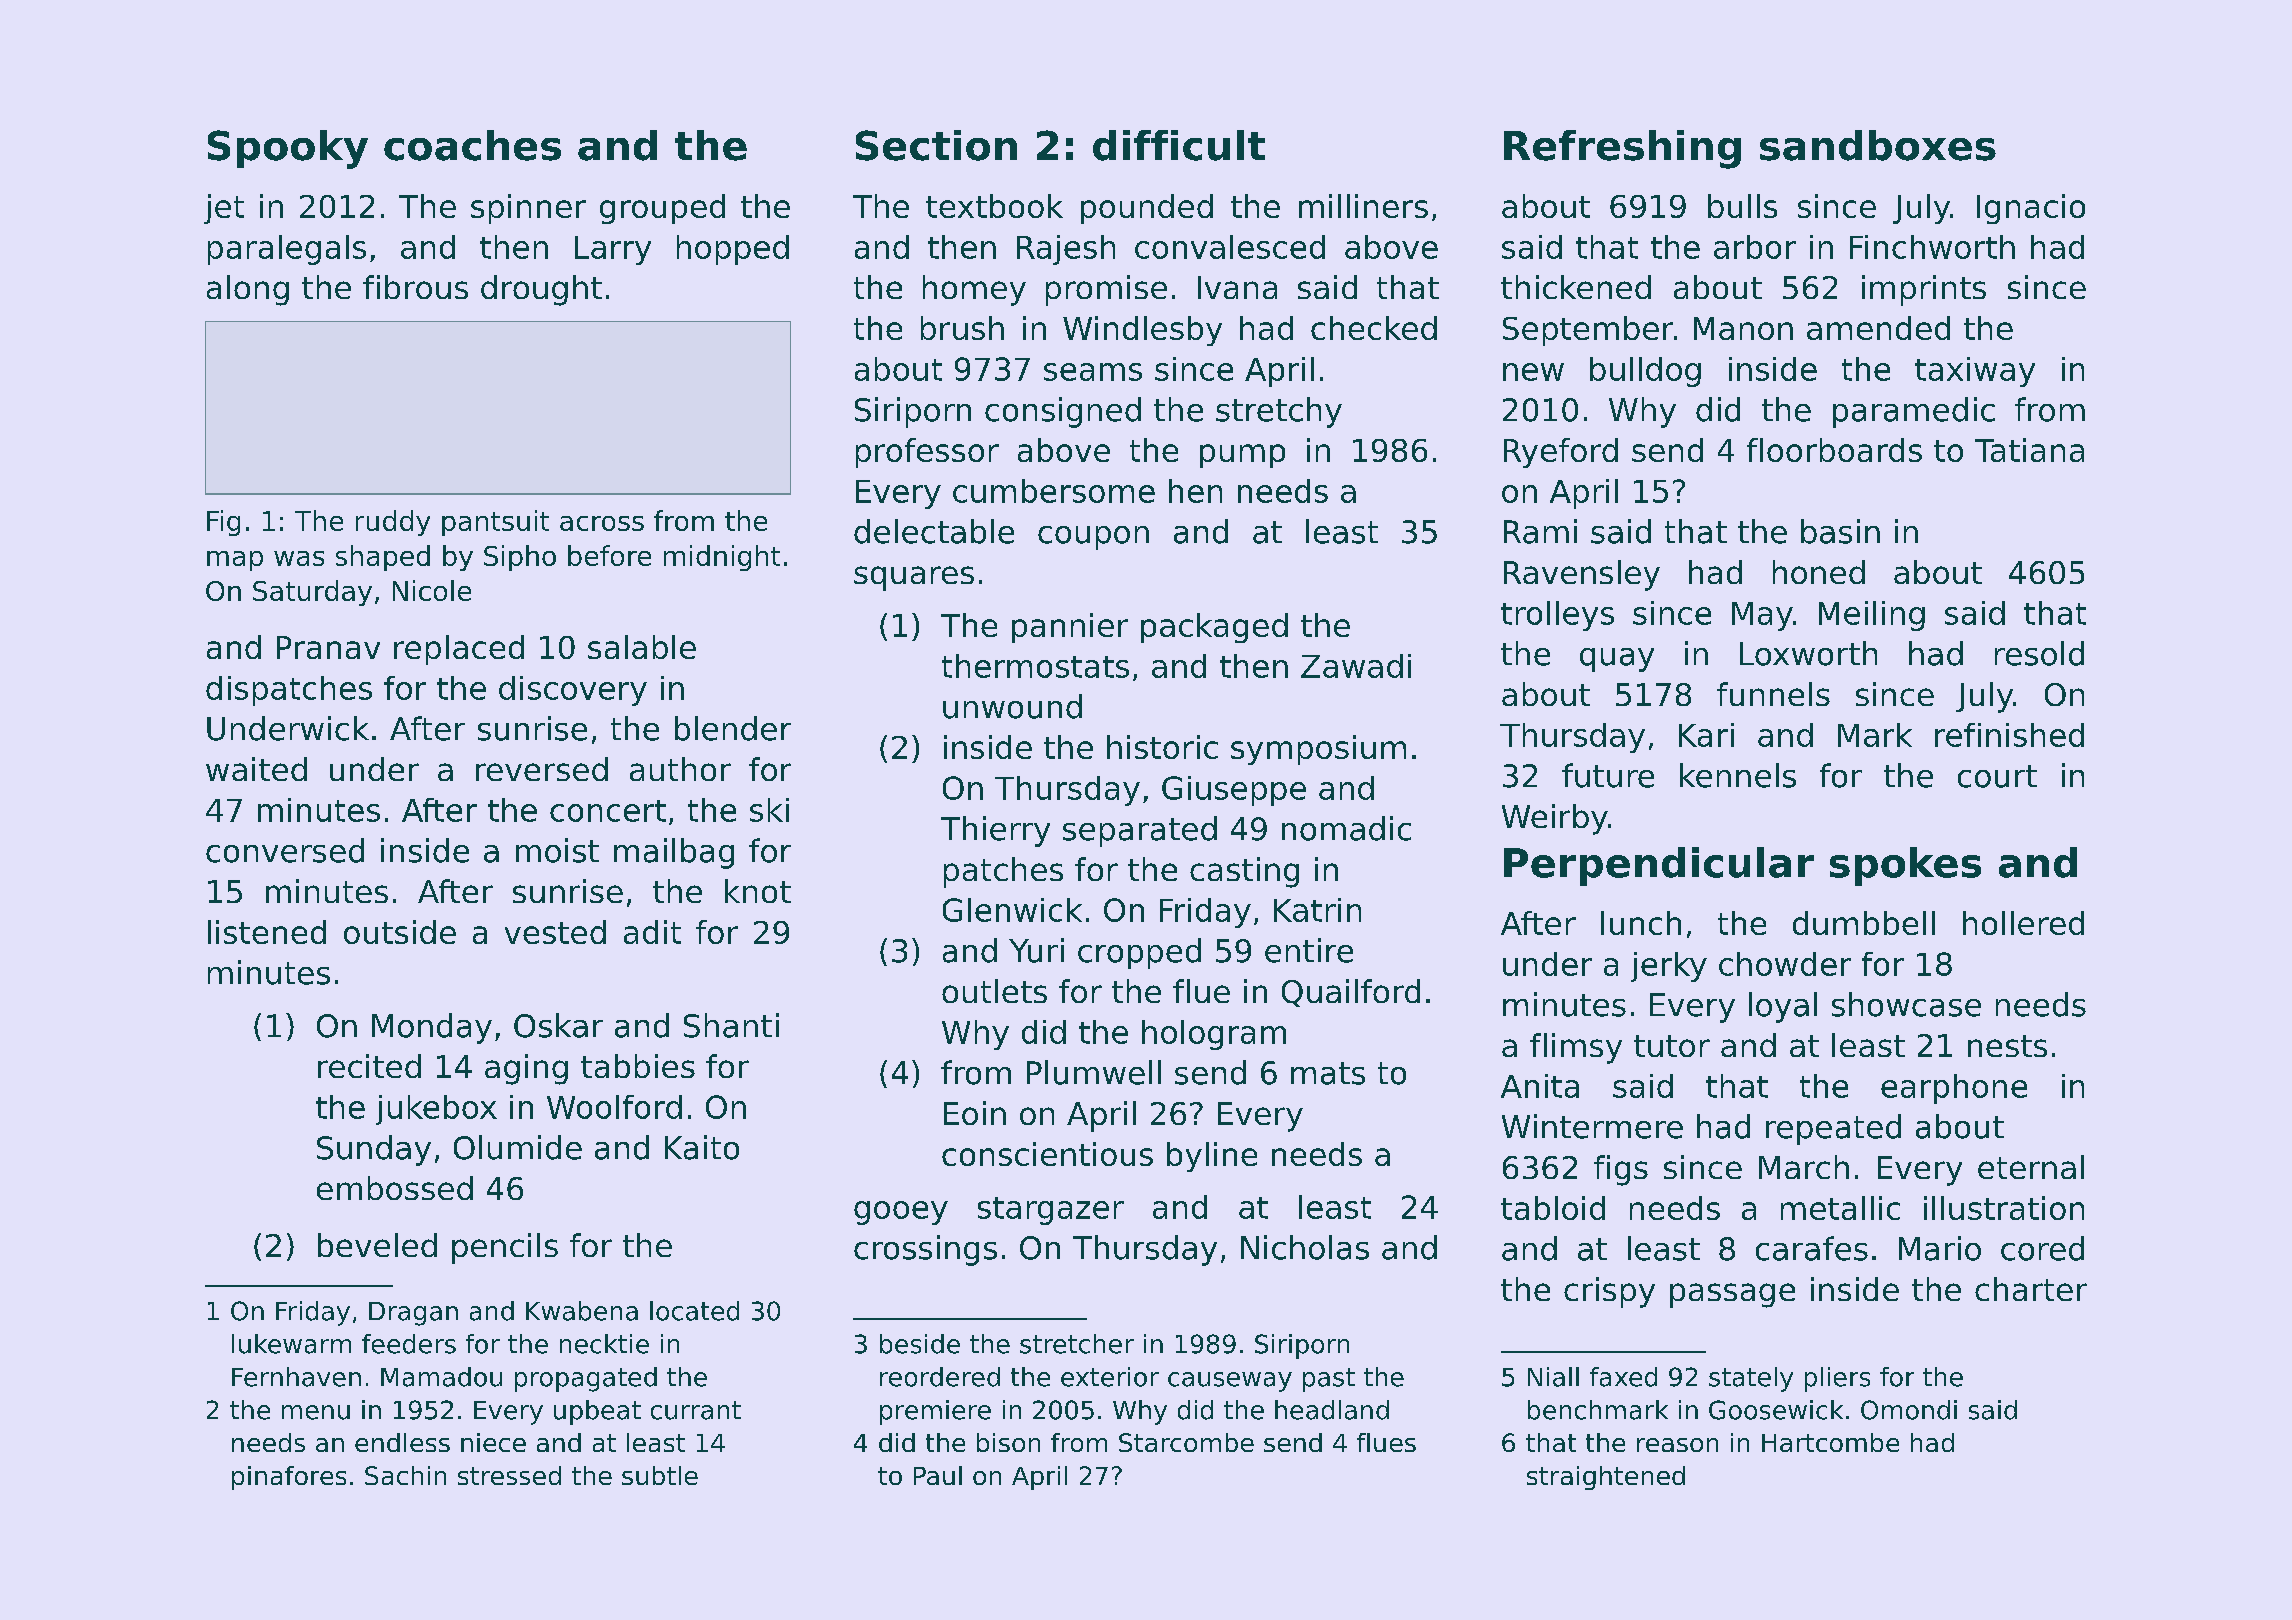  Describe the element at coordinates (1608, 775) in the image. I see `future` at that location.
